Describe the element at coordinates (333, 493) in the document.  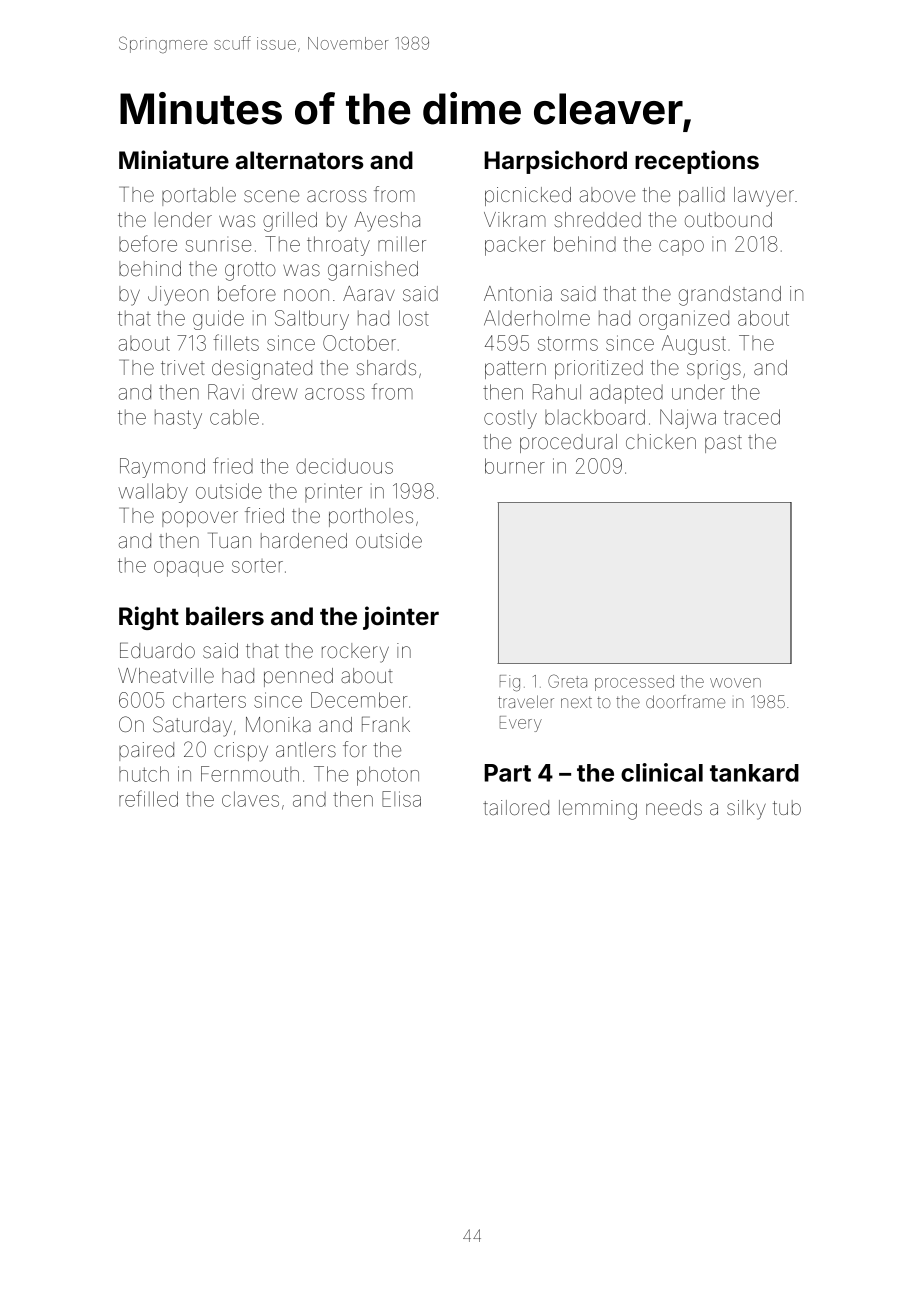
I see `printer` at that location.
